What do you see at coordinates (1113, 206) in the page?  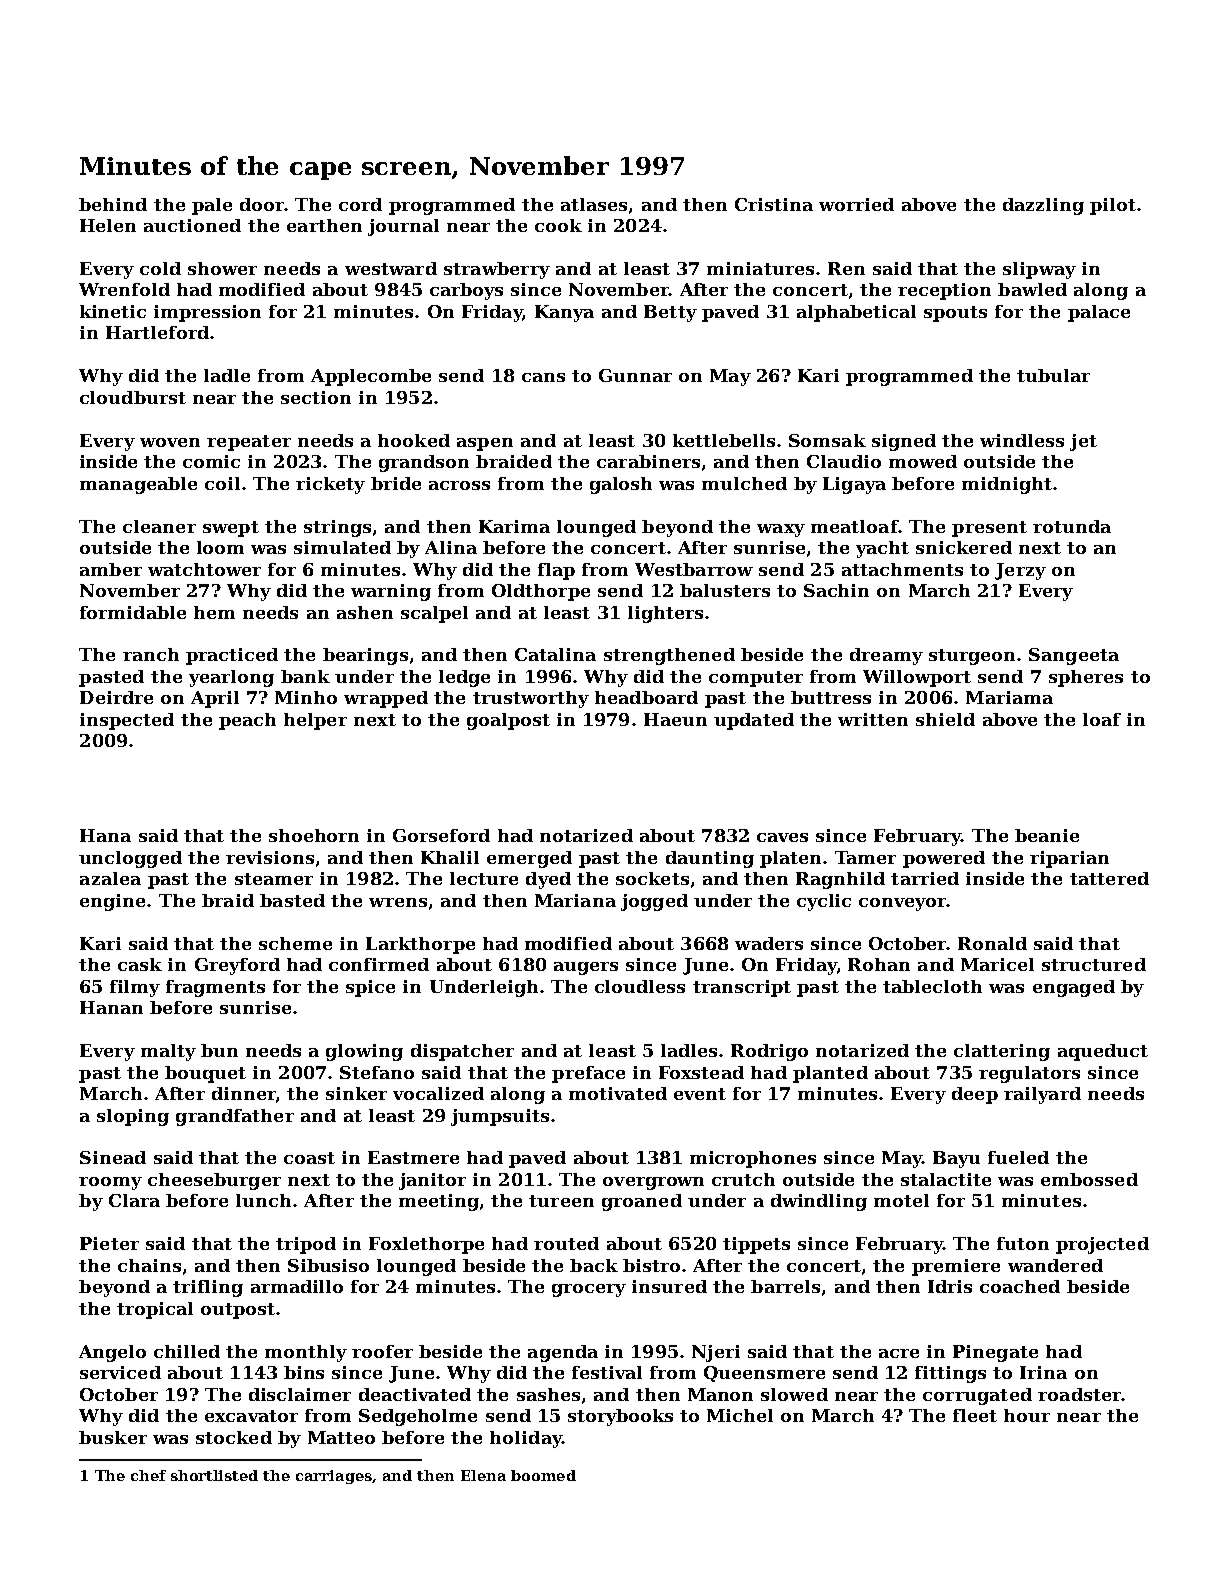 I see `pilot` at bounding box center [1113, 206].
